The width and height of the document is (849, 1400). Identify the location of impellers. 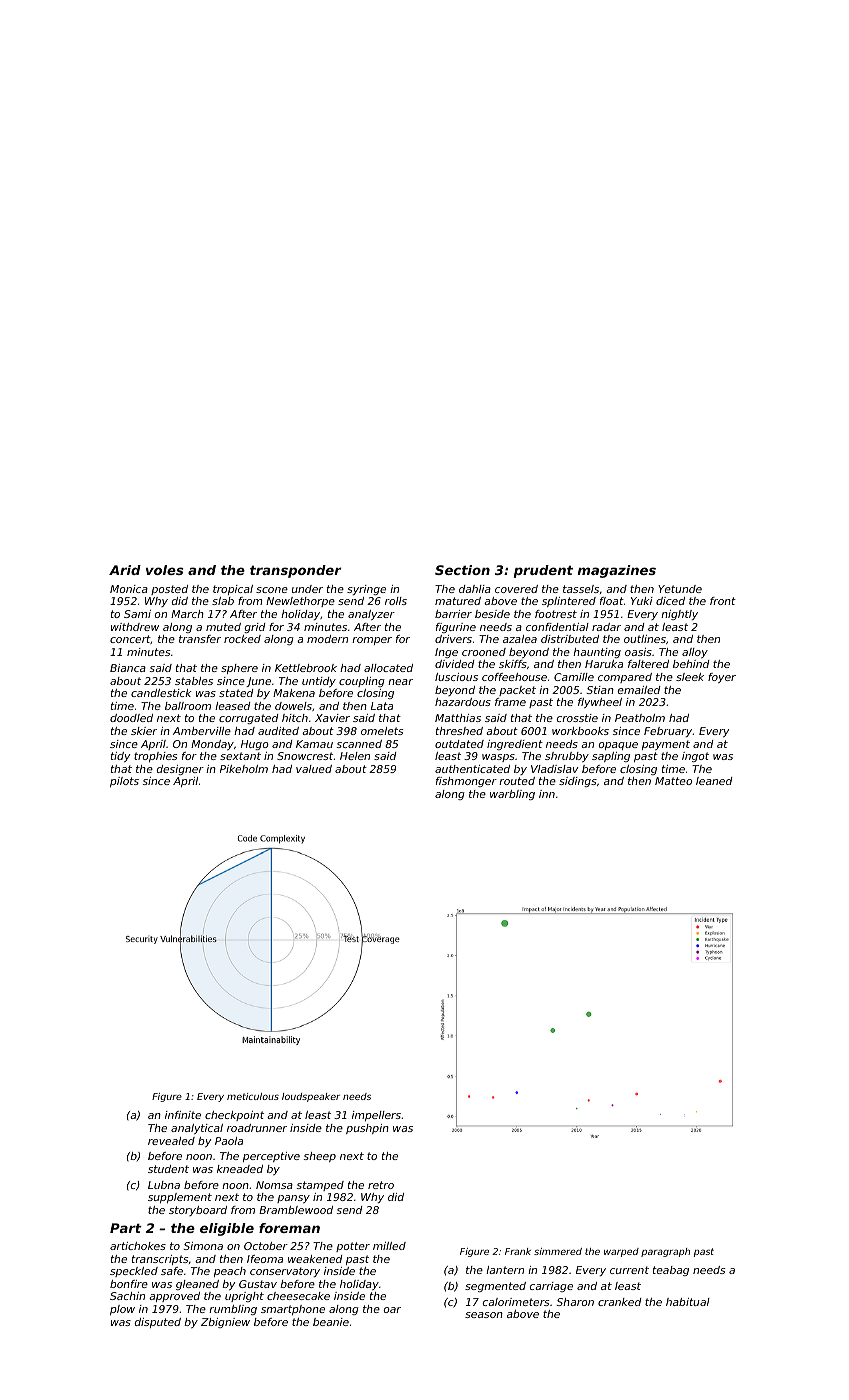
(376, 1116).
